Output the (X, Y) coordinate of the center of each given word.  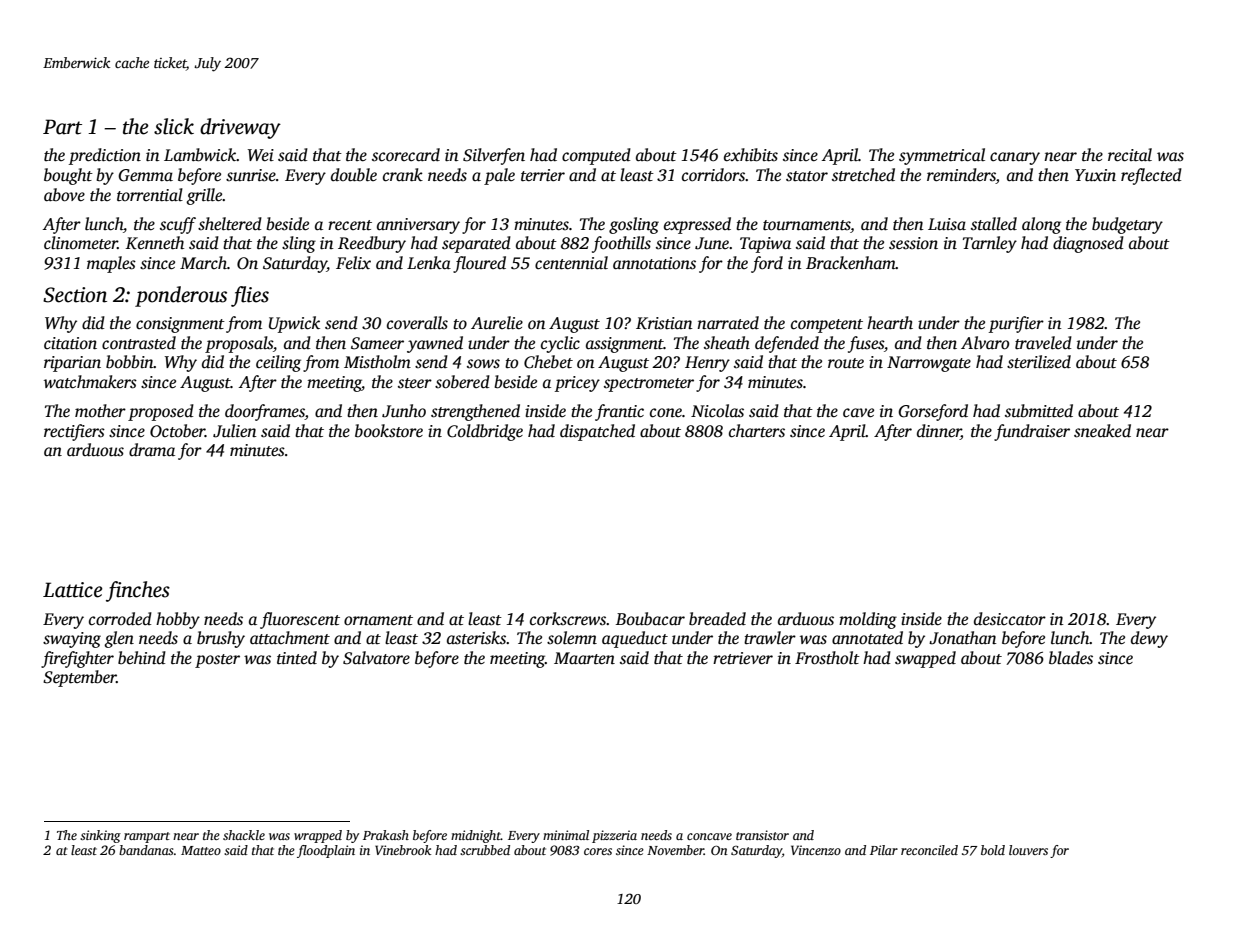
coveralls (417, 323)
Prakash (386, 835)
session (913, 243)
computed (596, 156)
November (675, 850)
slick (174, 126)
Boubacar (650, 619)
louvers (1028, 850)
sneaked (1102, 431)
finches (138, 591)
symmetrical (942, 156)
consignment (180, 325)
